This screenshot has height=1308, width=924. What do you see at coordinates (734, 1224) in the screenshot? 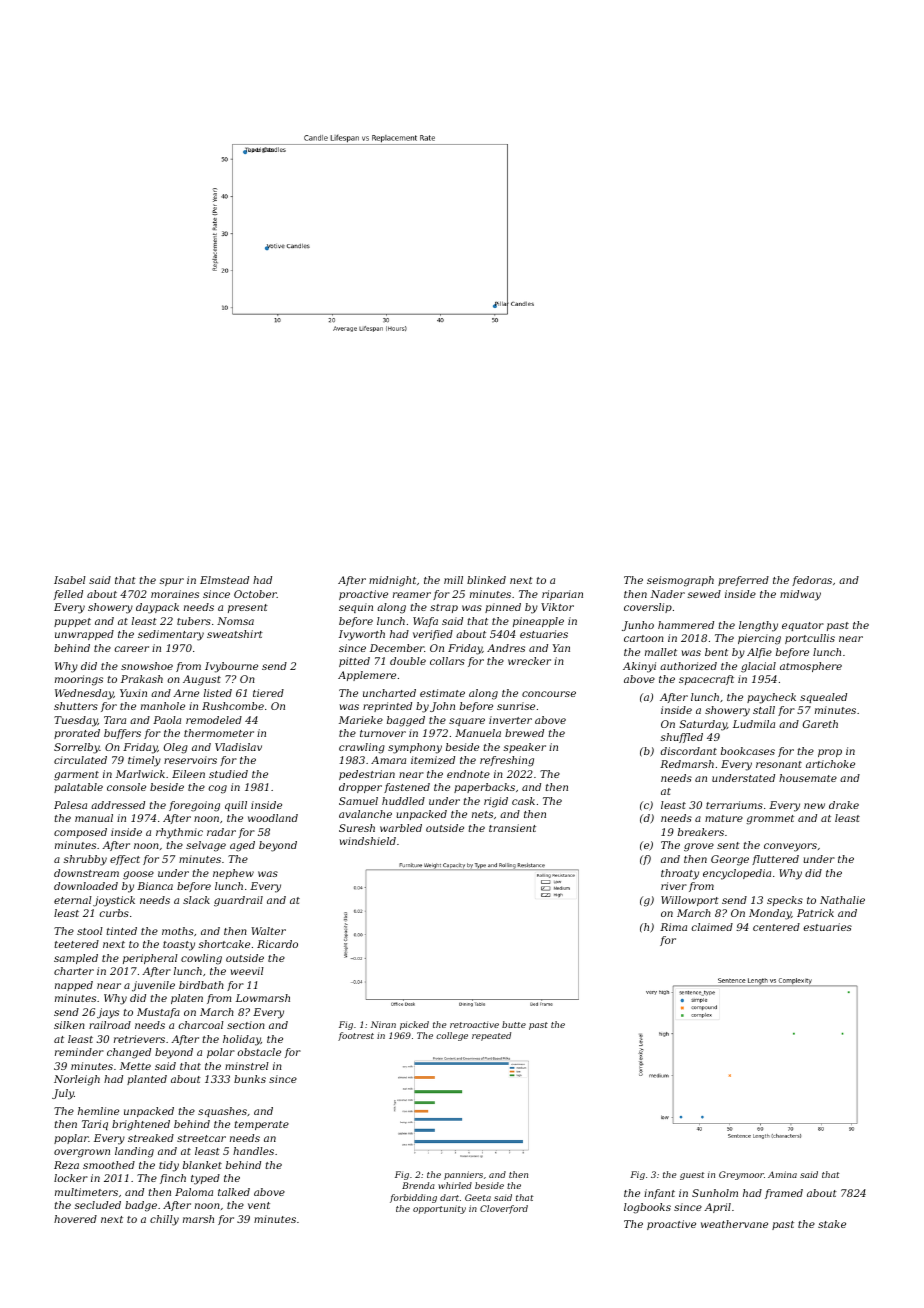
I see `weathervane` at bounding box center [734, 1224].
